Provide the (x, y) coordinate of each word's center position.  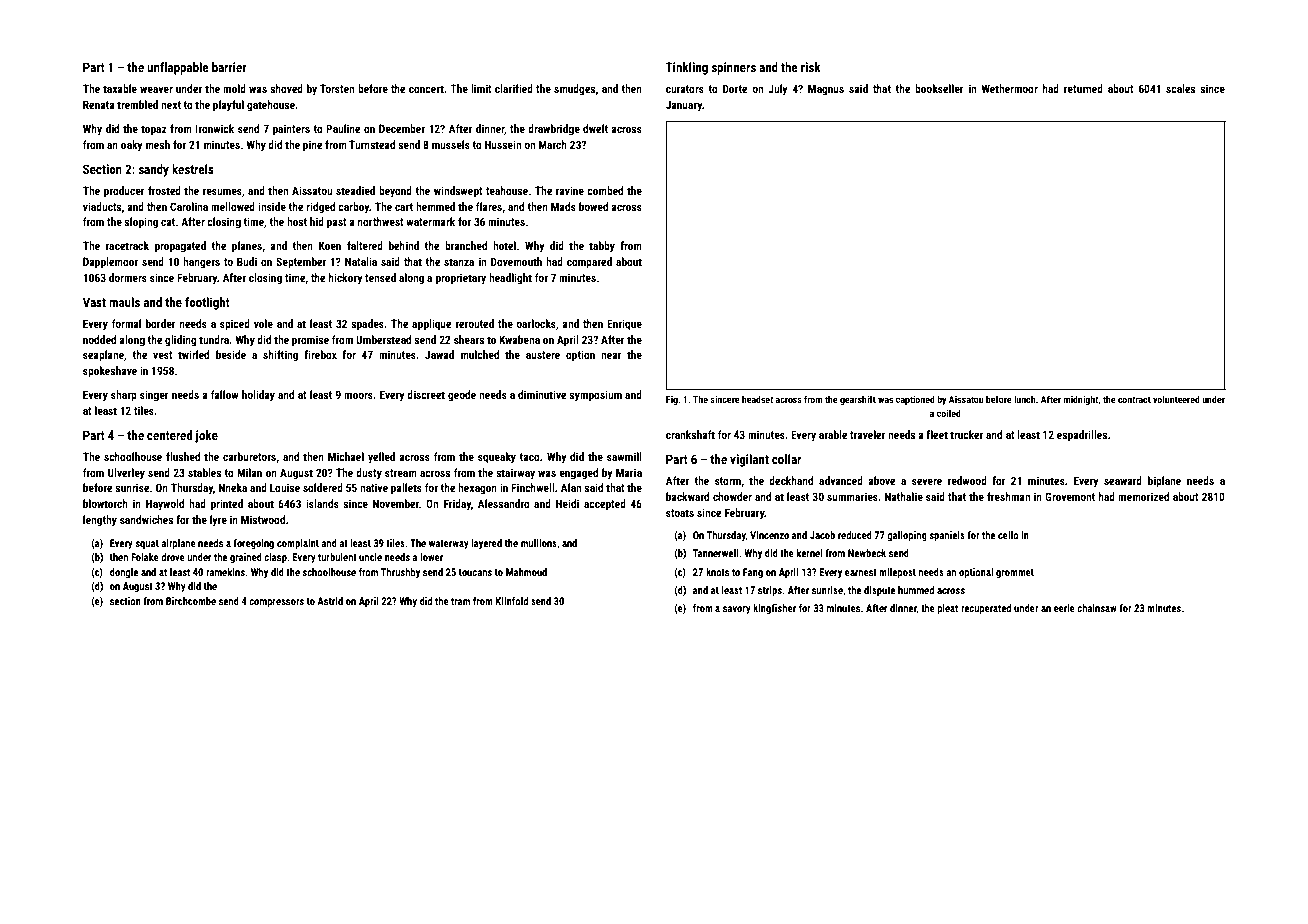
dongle (124, 573)
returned (1083, 88)
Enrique (624, 325)
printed (227, 505)
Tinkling (687, 68)
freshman (1008, 496)
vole (263, 323)
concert (426, 89)
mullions (539, 543)
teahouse (507, 190)
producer (124, 192)
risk (811, 67)
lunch (1024, 399)
